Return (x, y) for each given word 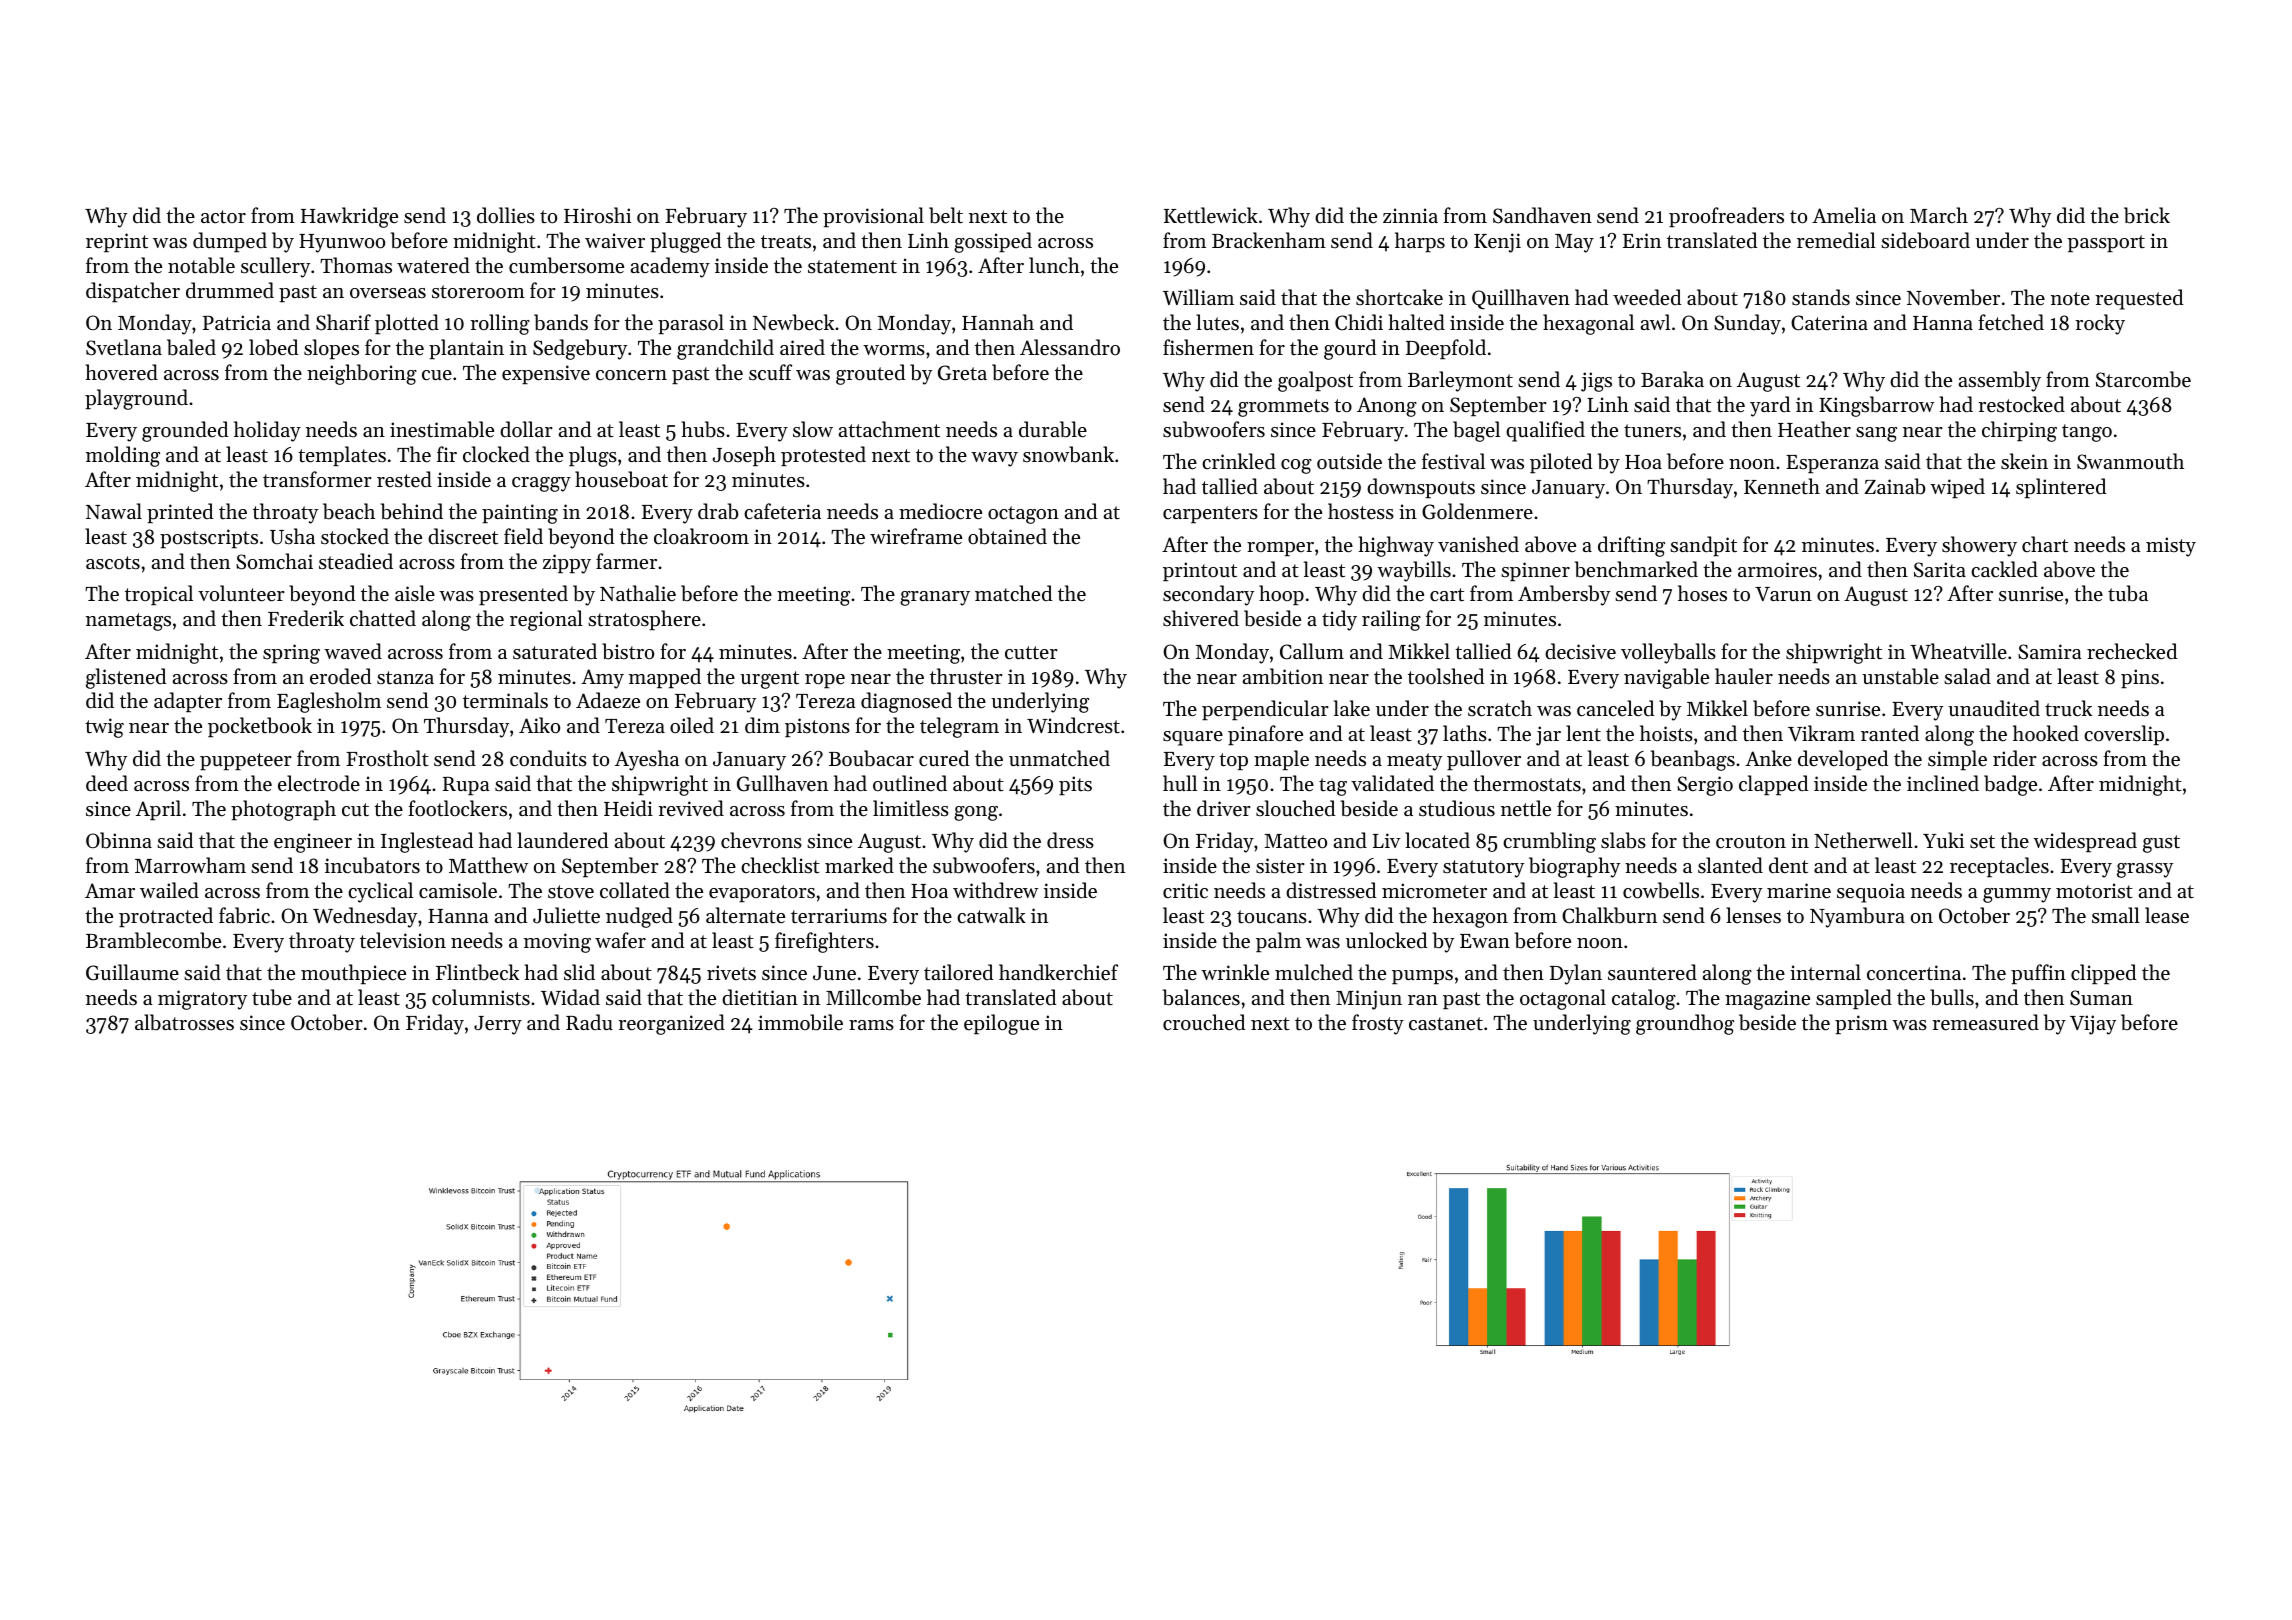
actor (223, 217)
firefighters (824, 942)
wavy (994, 459)
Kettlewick (1211, 215)
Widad (570, 997)
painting (520, 514)
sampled (1854, 999)
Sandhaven (1542, 215)
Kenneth (1782, 486)
